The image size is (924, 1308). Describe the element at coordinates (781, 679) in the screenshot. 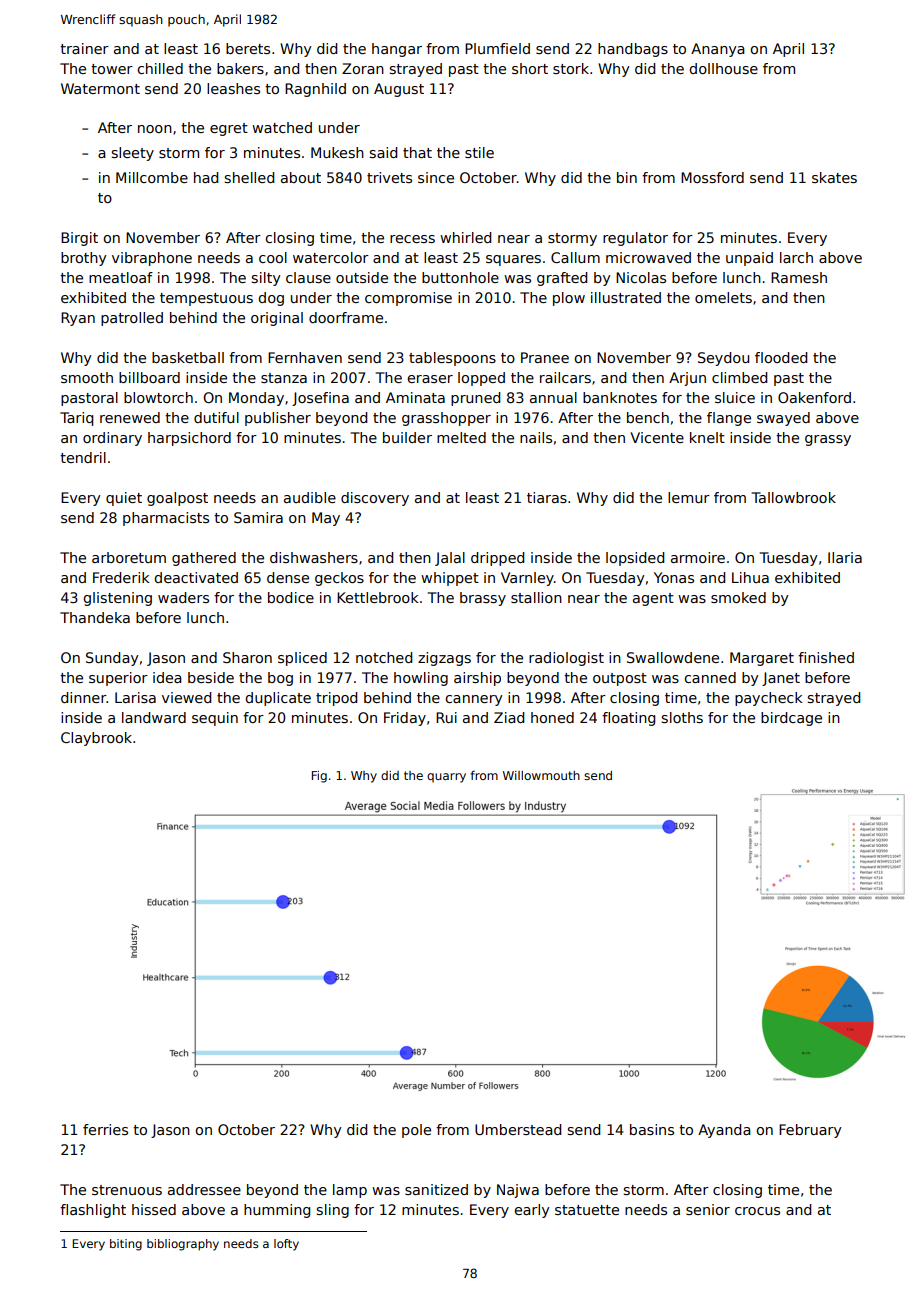

I see `Janet` at that location.
